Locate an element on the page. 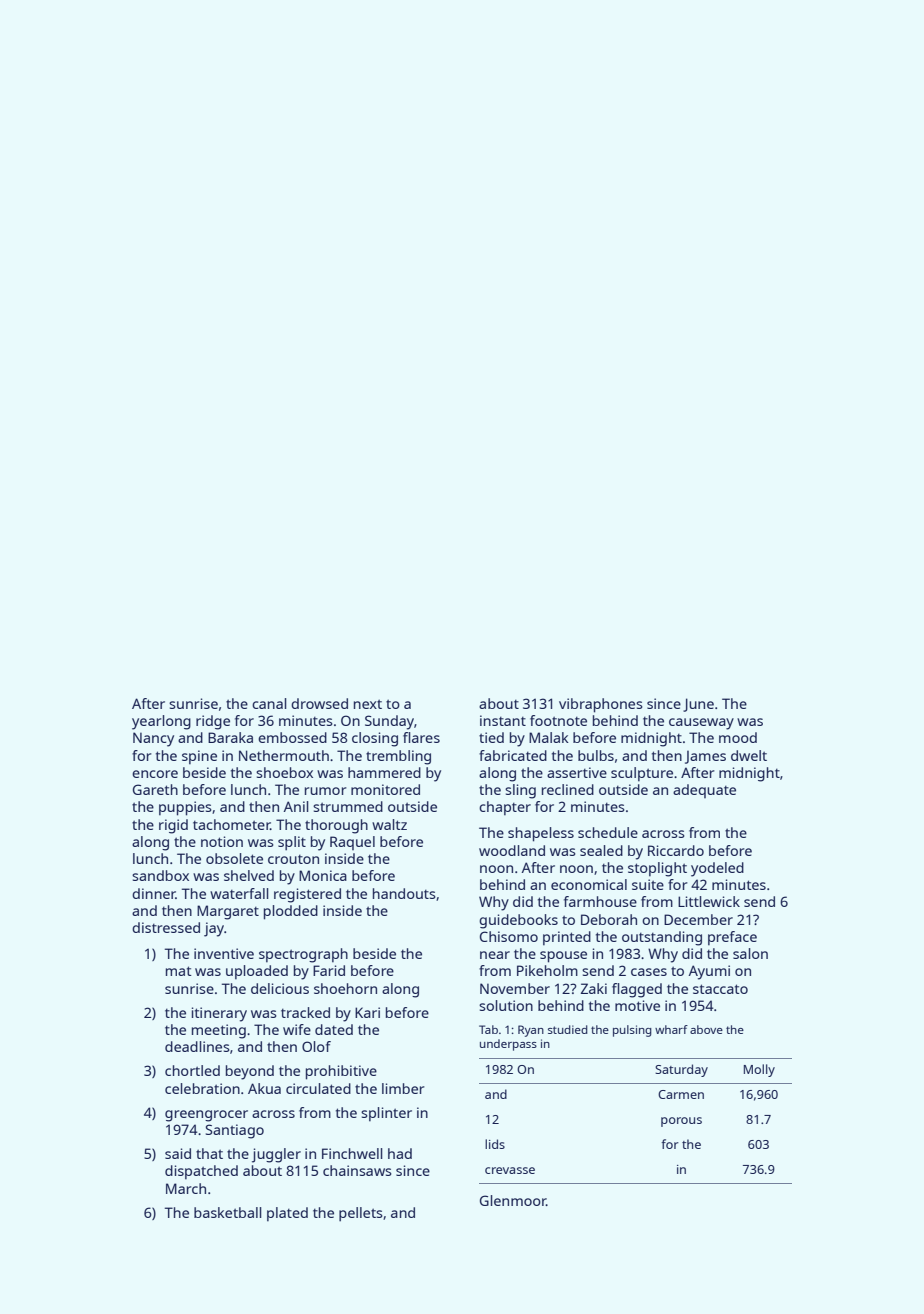  Farid is located at coordinates (329, 970).
